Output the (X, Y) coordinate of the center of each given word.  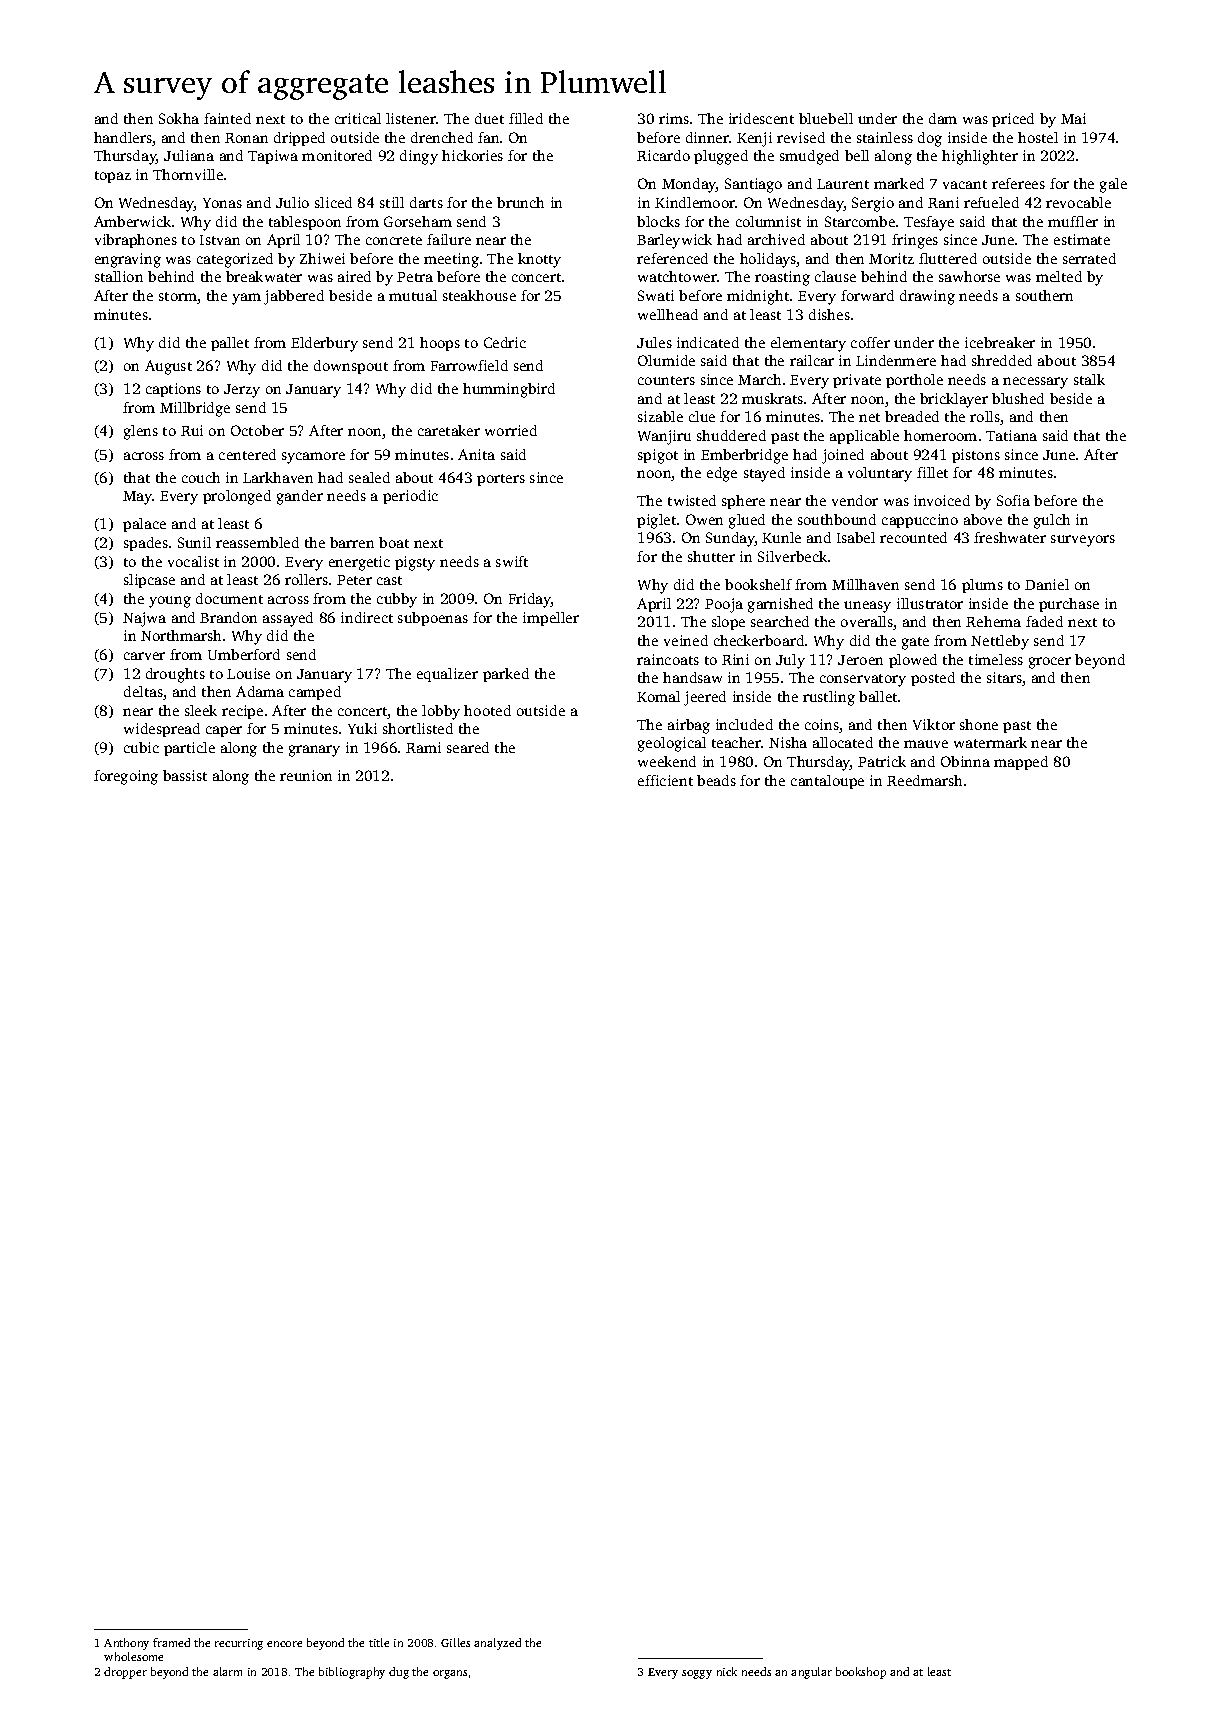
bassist (185, 775)
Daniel (1047, 584)
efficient (665, 780)
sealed (369, 477)
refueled (991, 202)
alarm (227, 1671)
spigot (658, 456)
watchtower (677, 276)
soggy (697, 1674)
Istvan (220, 240)
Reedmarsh (924, 780)
